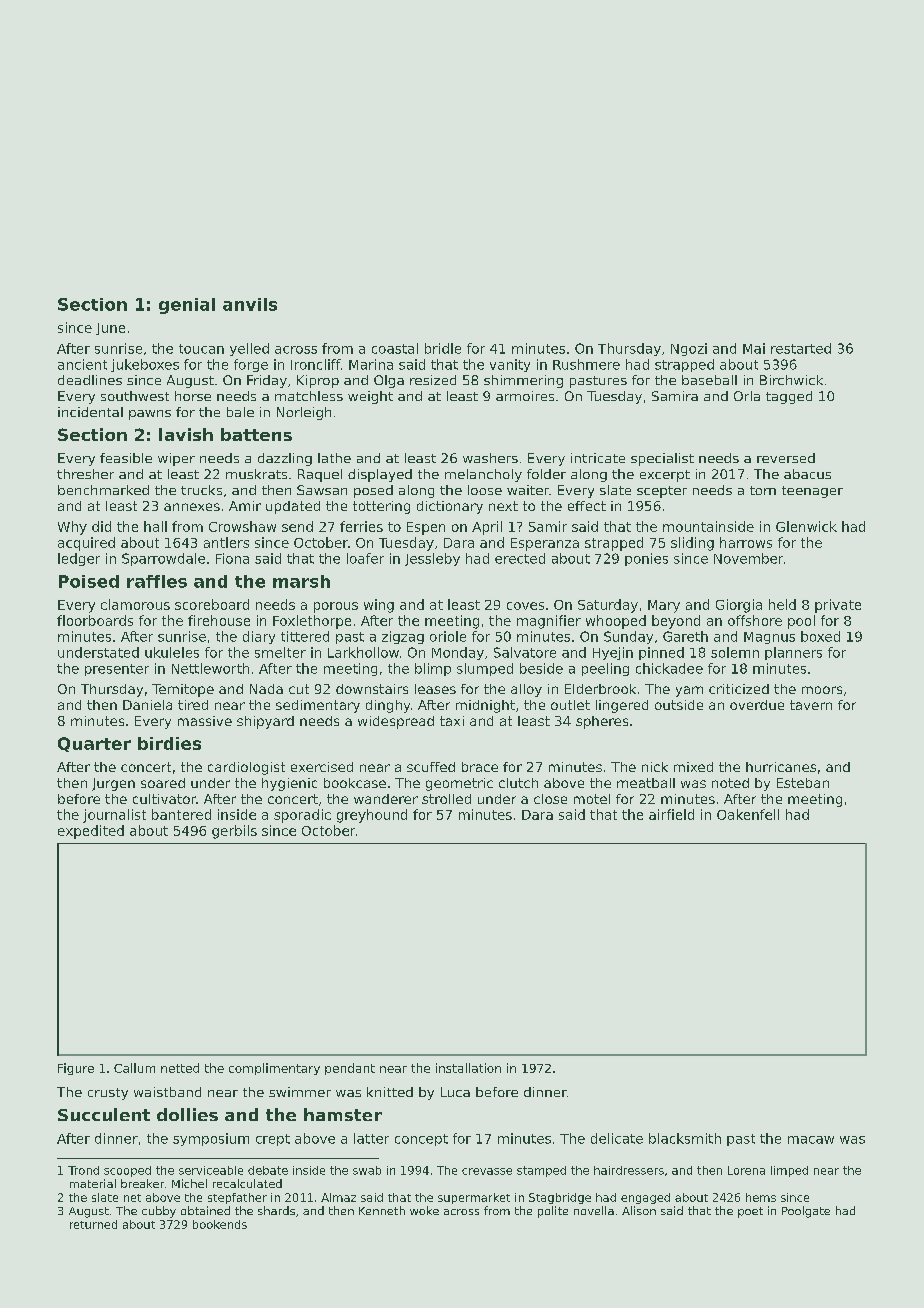  What do you see at coordinates (176, 459) in the page?
I see `wiper` at bounding box center [176, 459].
